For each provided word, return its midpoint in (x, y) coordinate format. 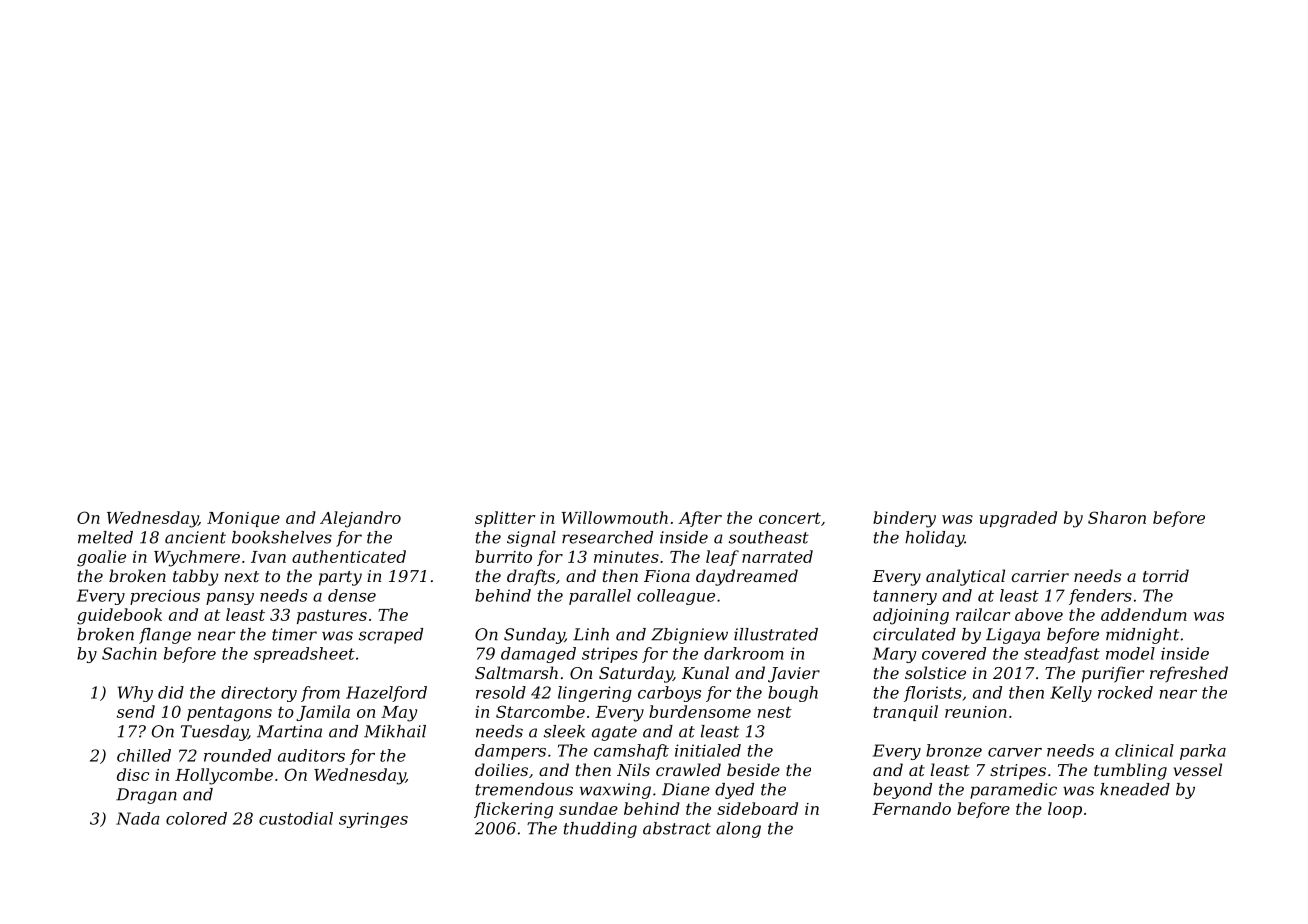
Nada (138, 818)
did (171, 692)
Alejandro (360, 519)
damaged (538, 655)
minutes (626, 557)
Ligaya (1013, 636)
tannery (905, 597)
